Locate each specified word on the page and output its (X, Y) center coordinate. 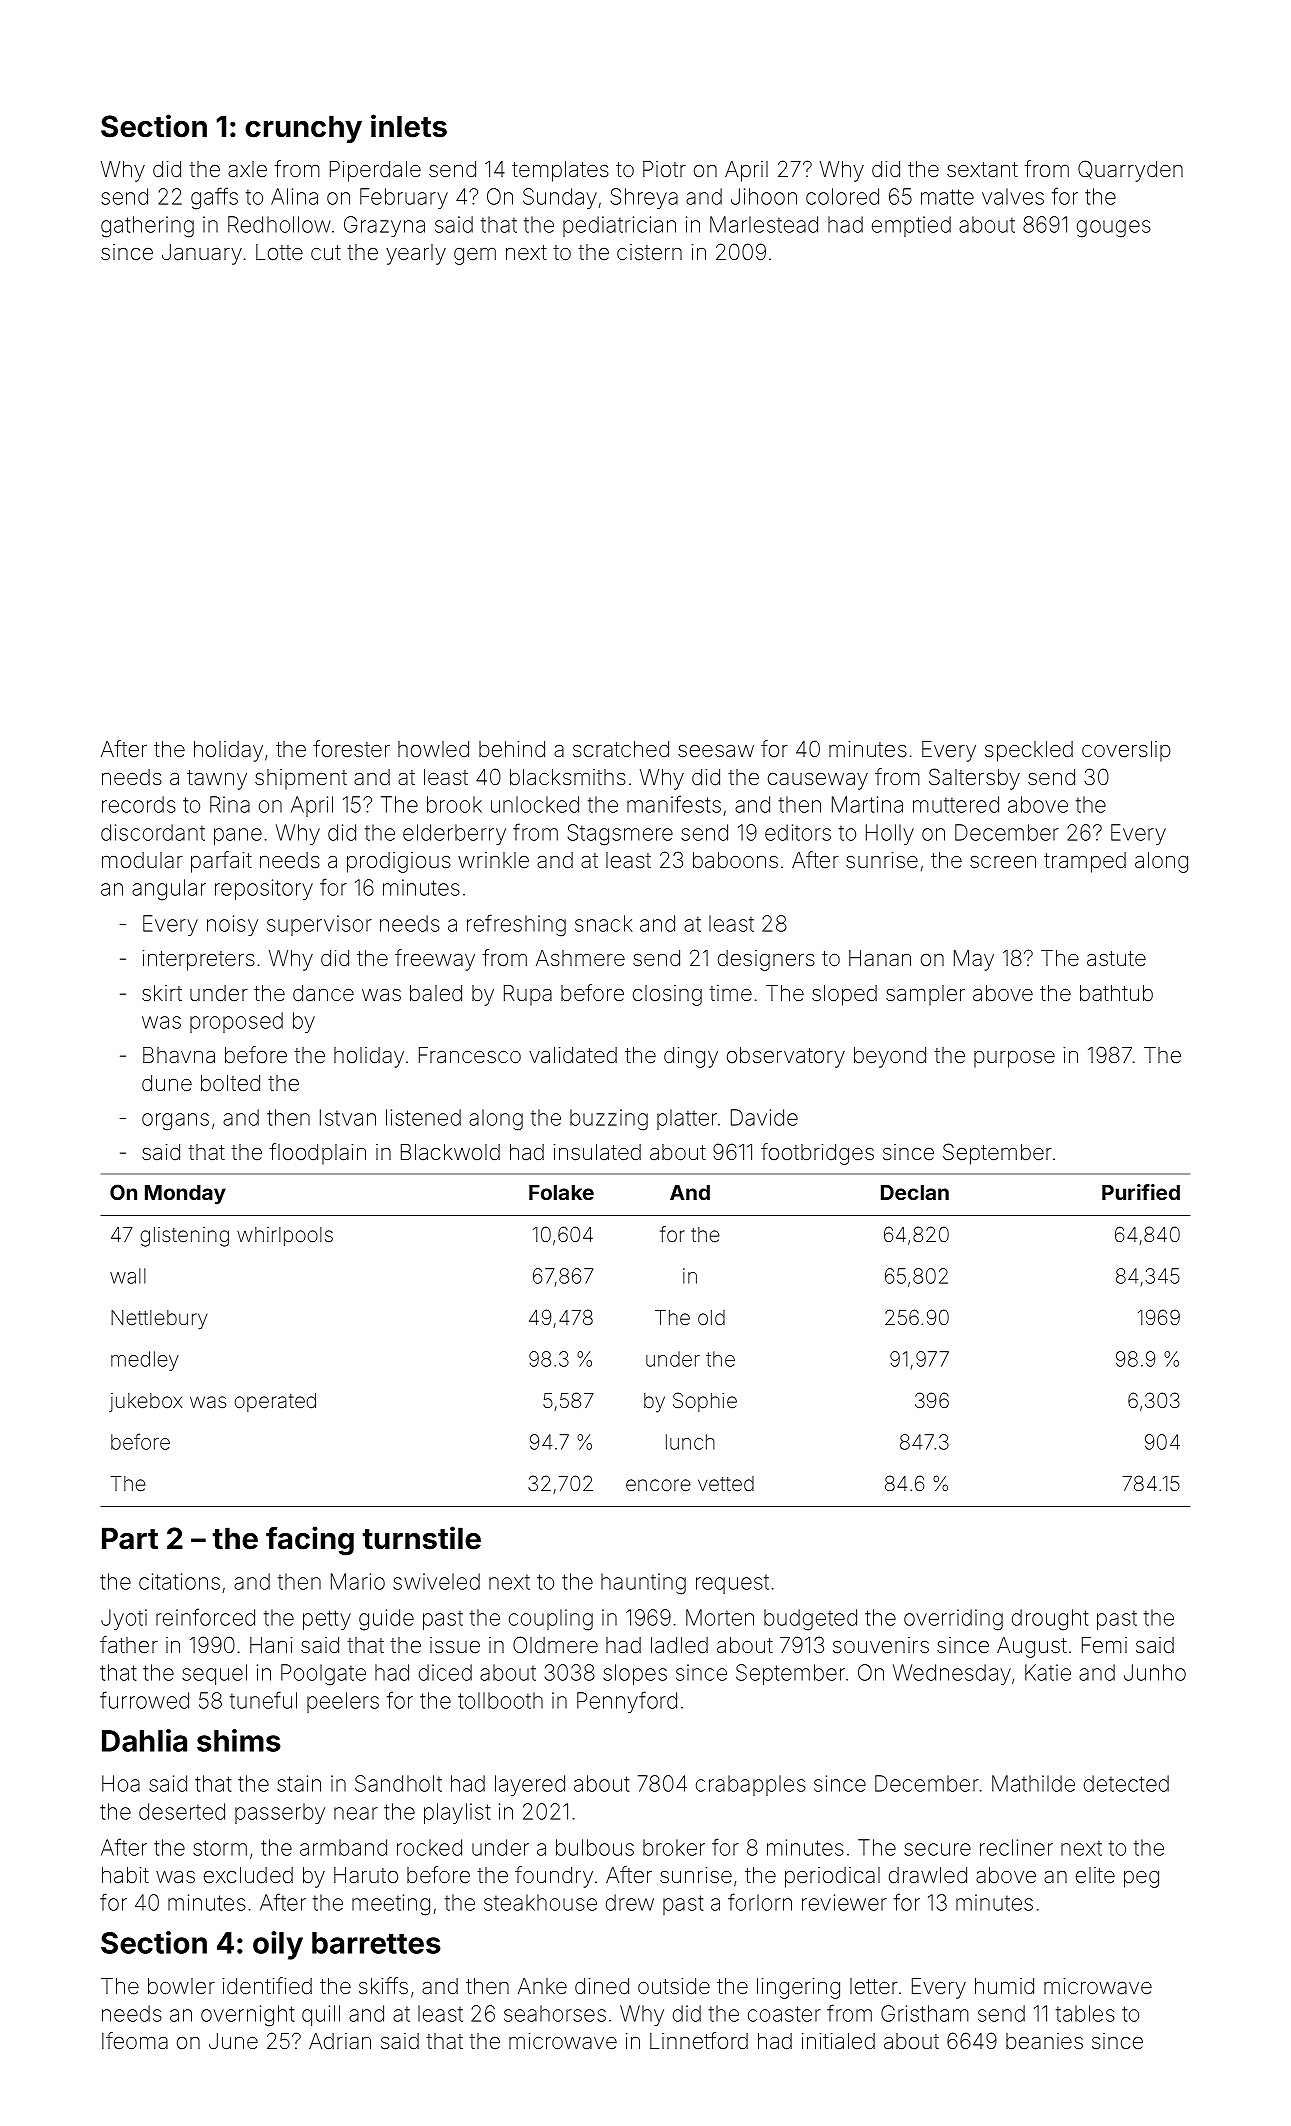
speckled (1029, 751)
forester (351, 748)
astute (1116, 958)
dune (167, 1083)
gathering (147, 227)
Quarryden (1130, 171)
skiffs (383, 1985)
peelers (343, 1702)
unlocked (535, 804)
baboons (735, 860)
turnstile (422, 1538)
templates (560, 171)
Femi (1104, 1645)
